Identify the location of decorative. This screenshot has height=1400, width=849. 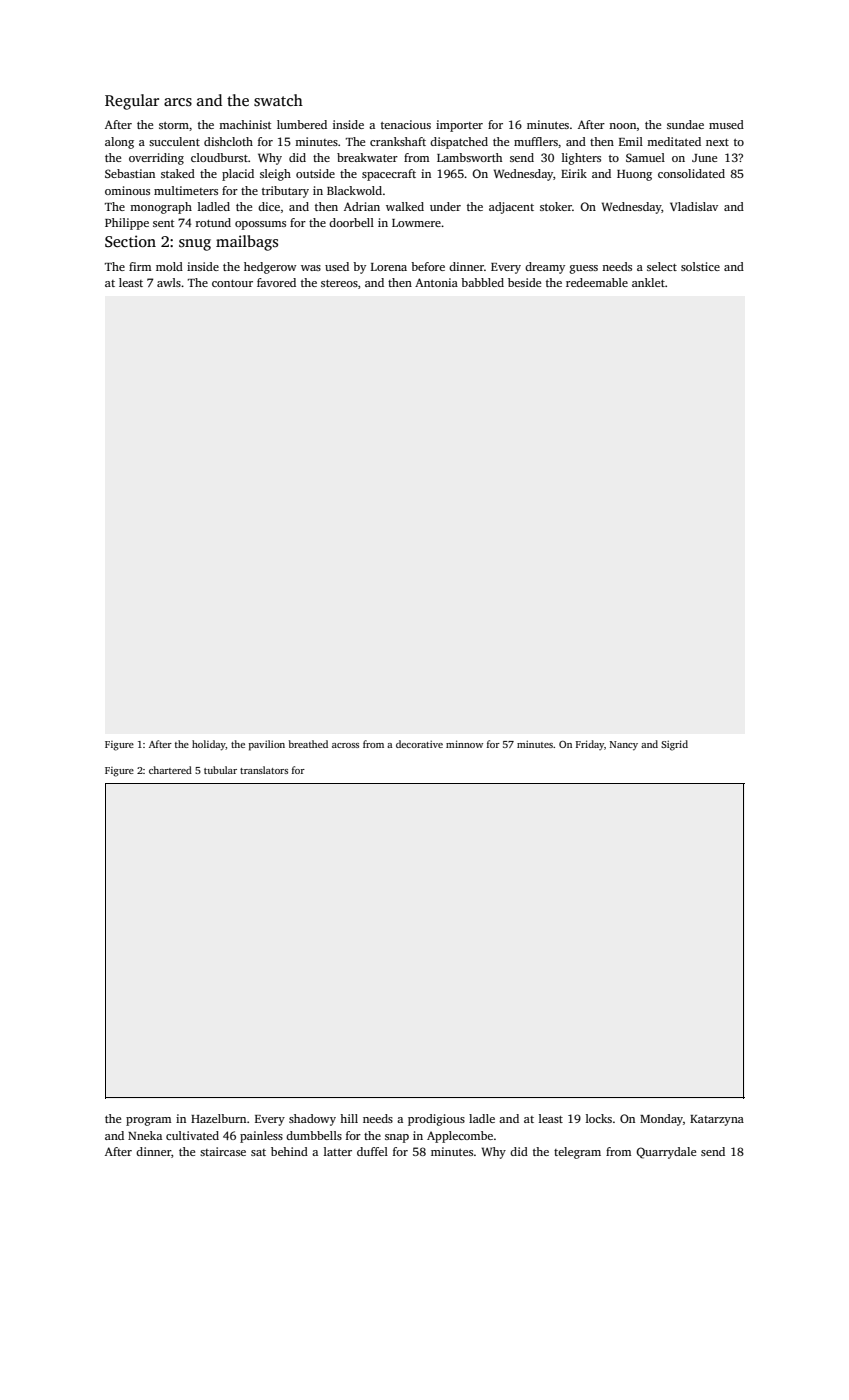
(419, 744).
